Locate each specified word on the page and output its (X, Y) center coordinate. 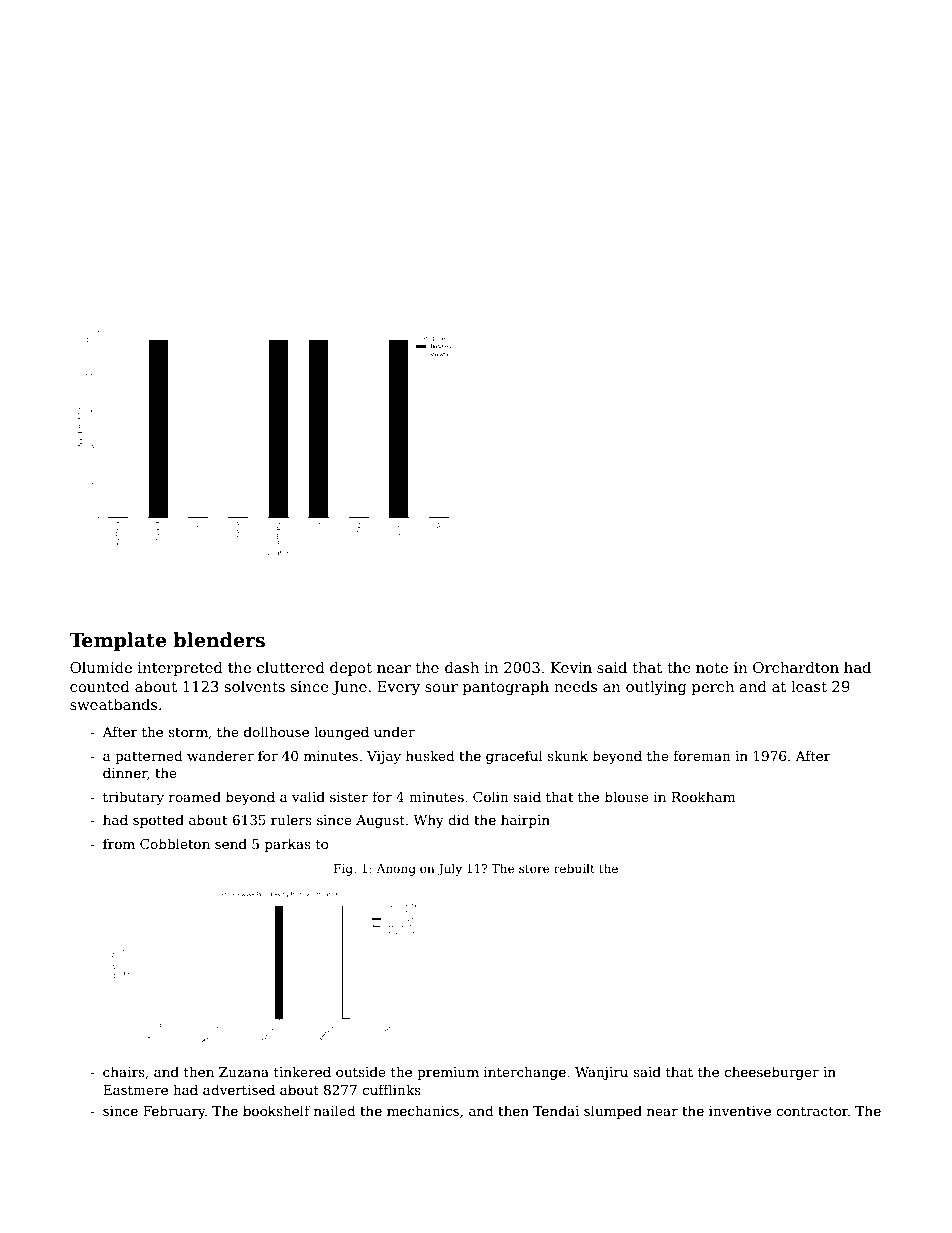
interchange (525, 1073)
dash (462, 667)
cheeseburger (771, 1073)
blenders (219, 640)
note (712, 668)
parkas (288, 845)
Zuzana (244, 1072)
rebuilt (574, 868)
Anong (396, 870)
